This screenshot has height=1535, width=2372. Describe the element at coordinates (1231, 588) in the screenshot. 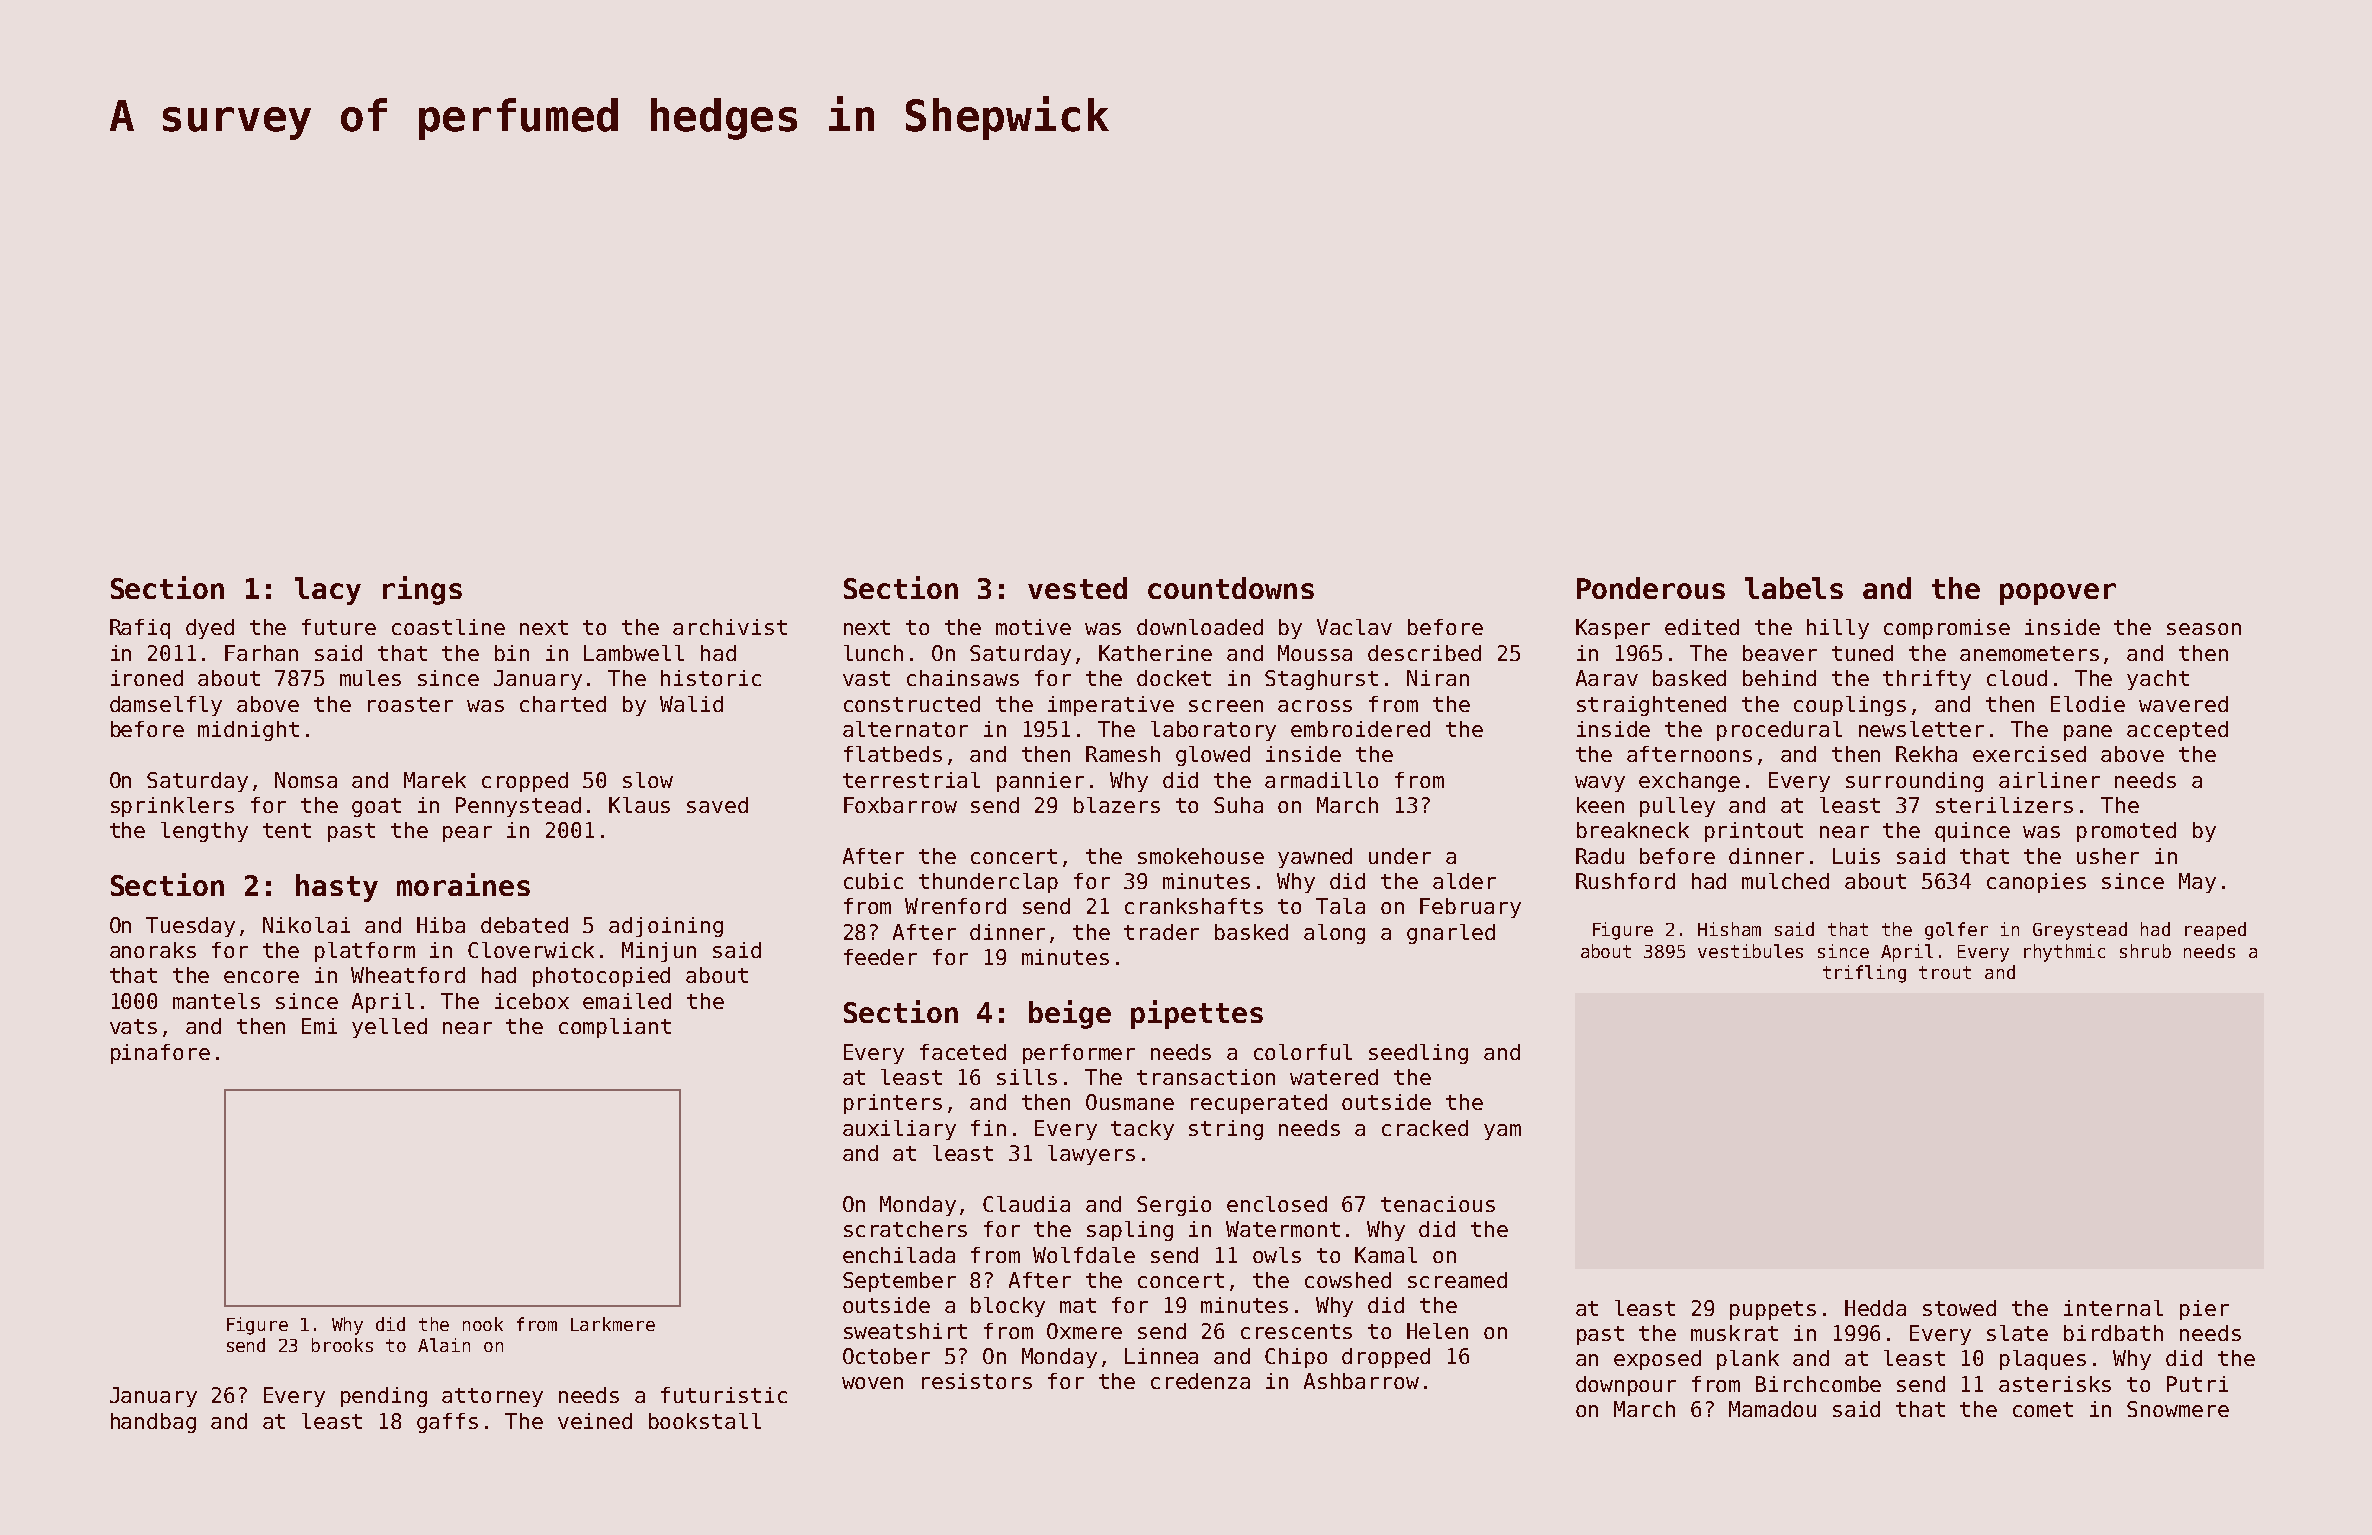

I see `countdowns` at that location.
